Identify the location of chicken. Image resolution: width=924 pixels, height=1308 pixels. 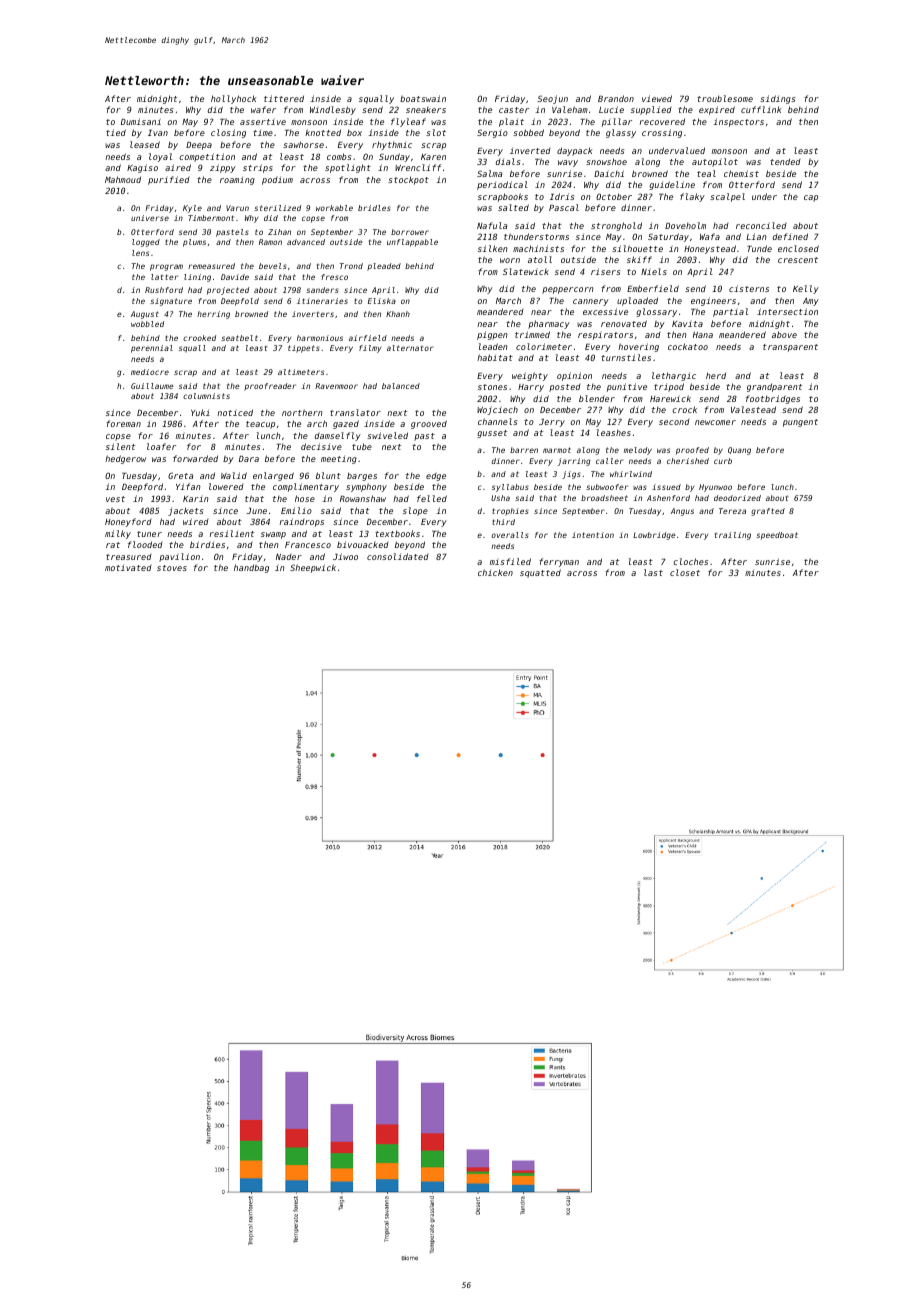
(495, 572).
